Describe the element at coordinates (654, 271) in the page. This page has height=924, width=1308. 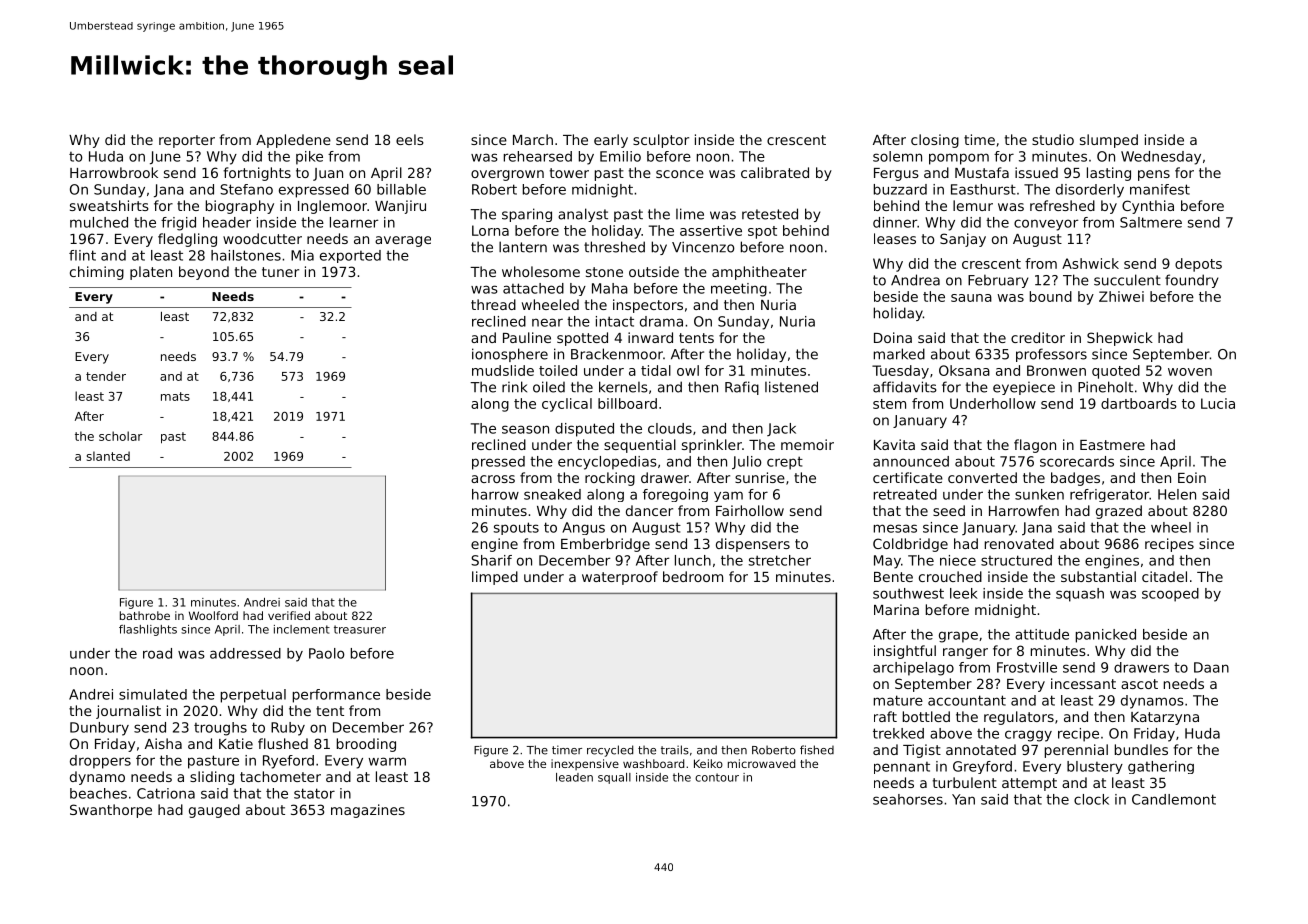
I see `outside` at that location.
